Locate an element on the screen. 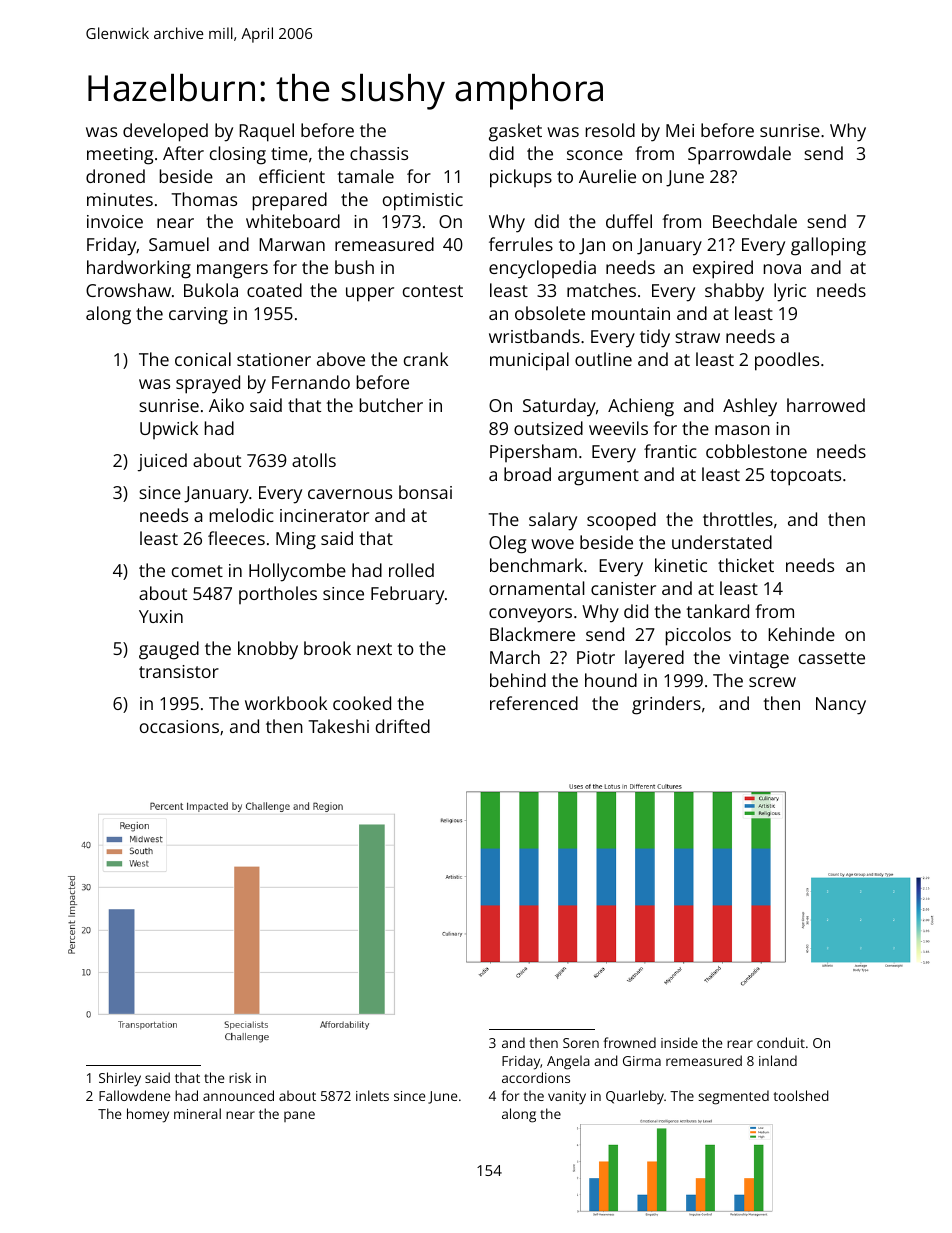  Angela is located at coordinates (568, 1062).
